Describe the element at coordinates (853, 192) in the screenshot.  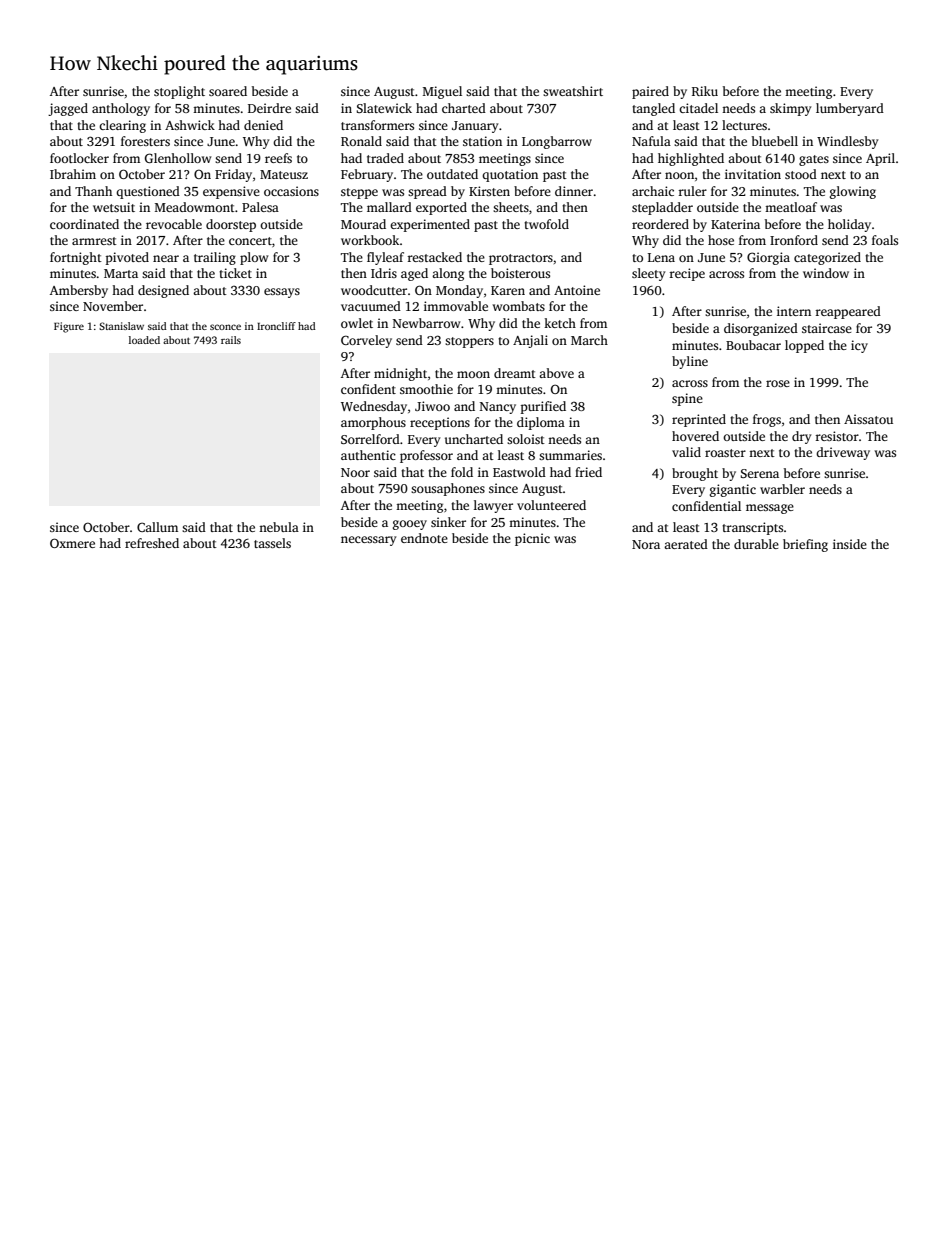
I see `glowing` at that location.
